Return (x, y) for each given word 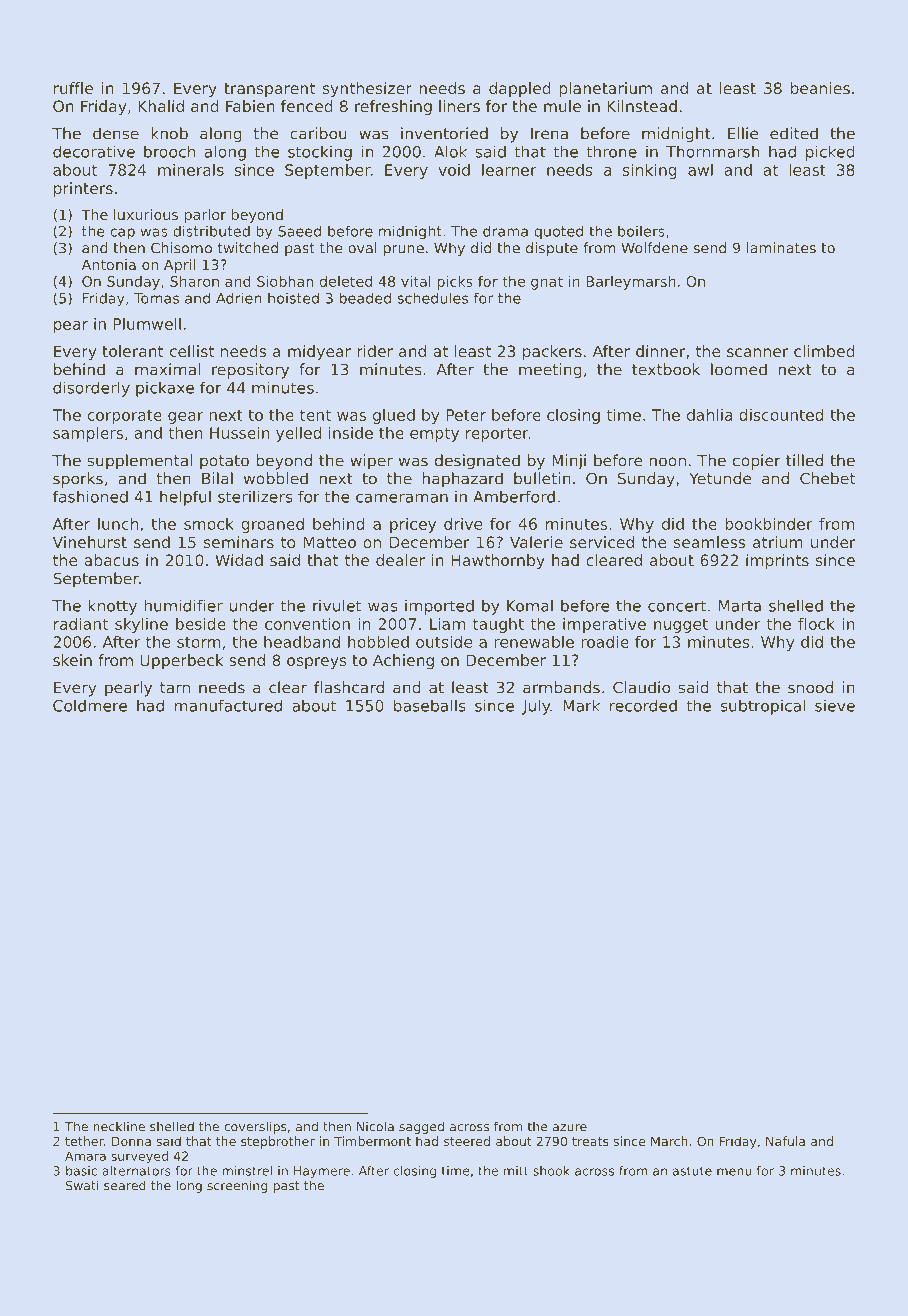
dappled (520, 89)
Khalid (161, 106)
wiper (371, 462)
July (536, 707)
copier (757, 462)
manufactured (228, 705)
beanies (820, 88)
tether (84, 1141)
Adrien (239, 298)
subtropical (763, 707)
